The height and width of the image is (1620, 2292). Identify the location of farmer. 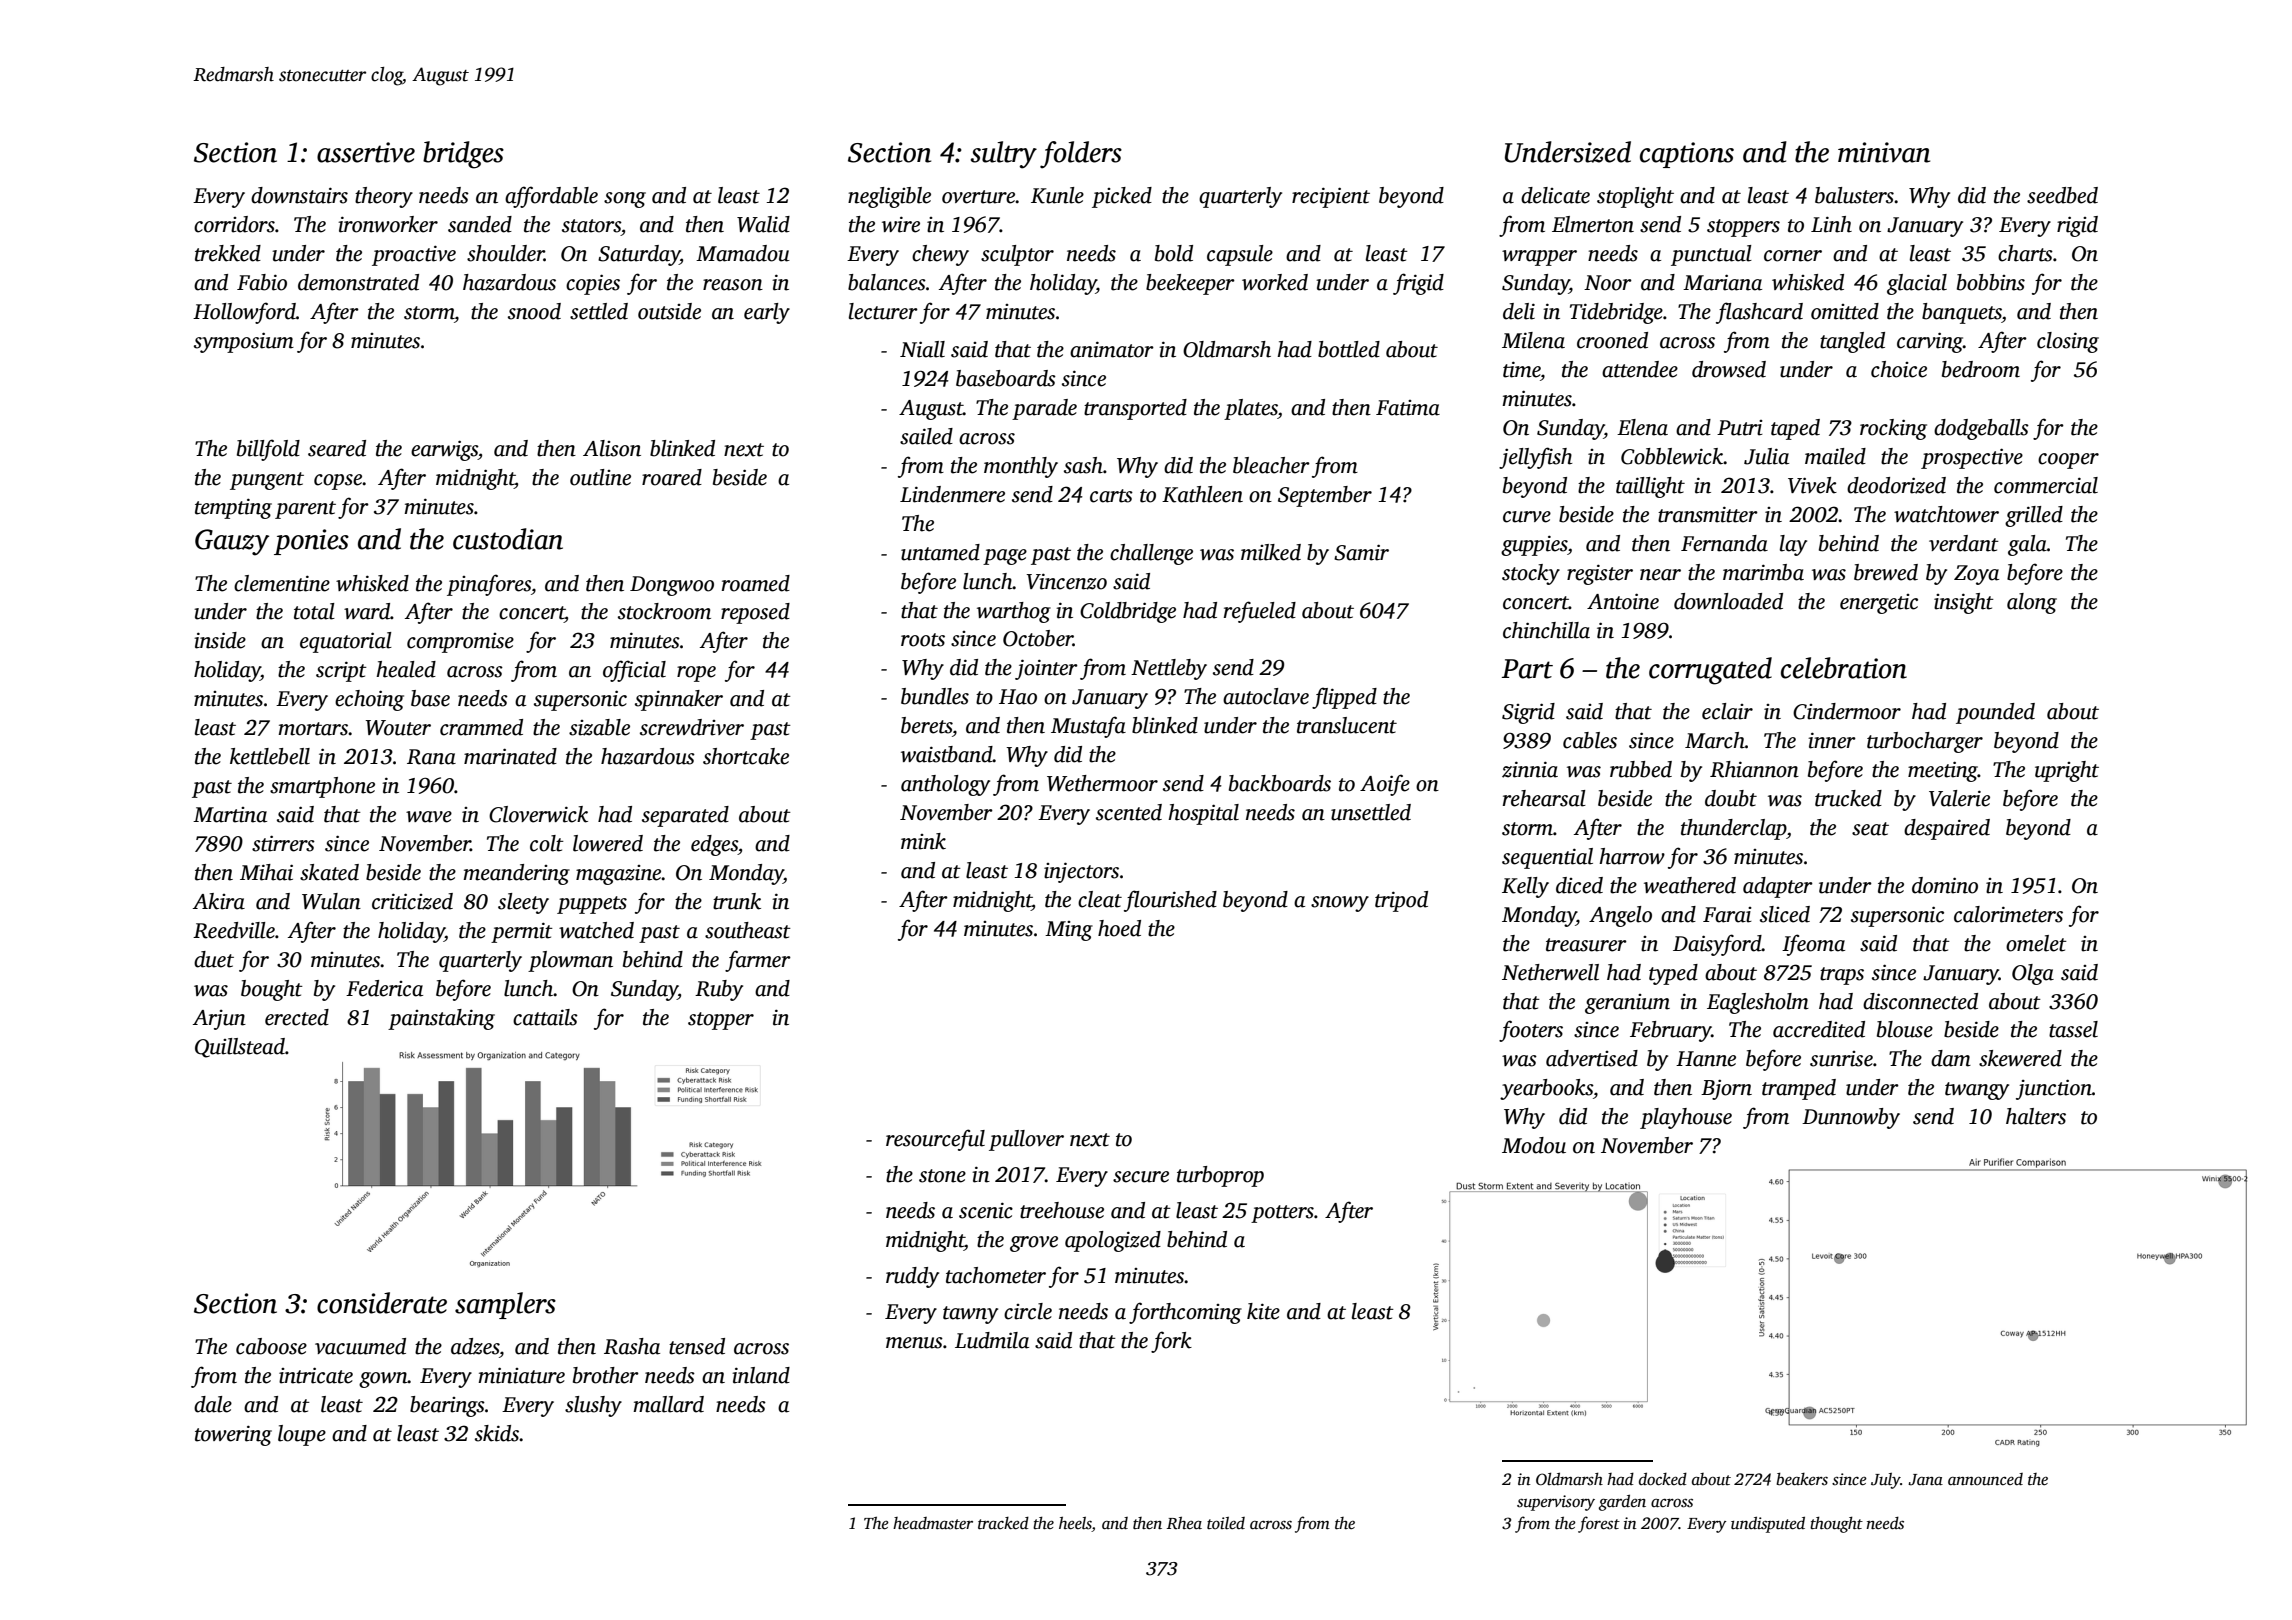
(758, 961).
